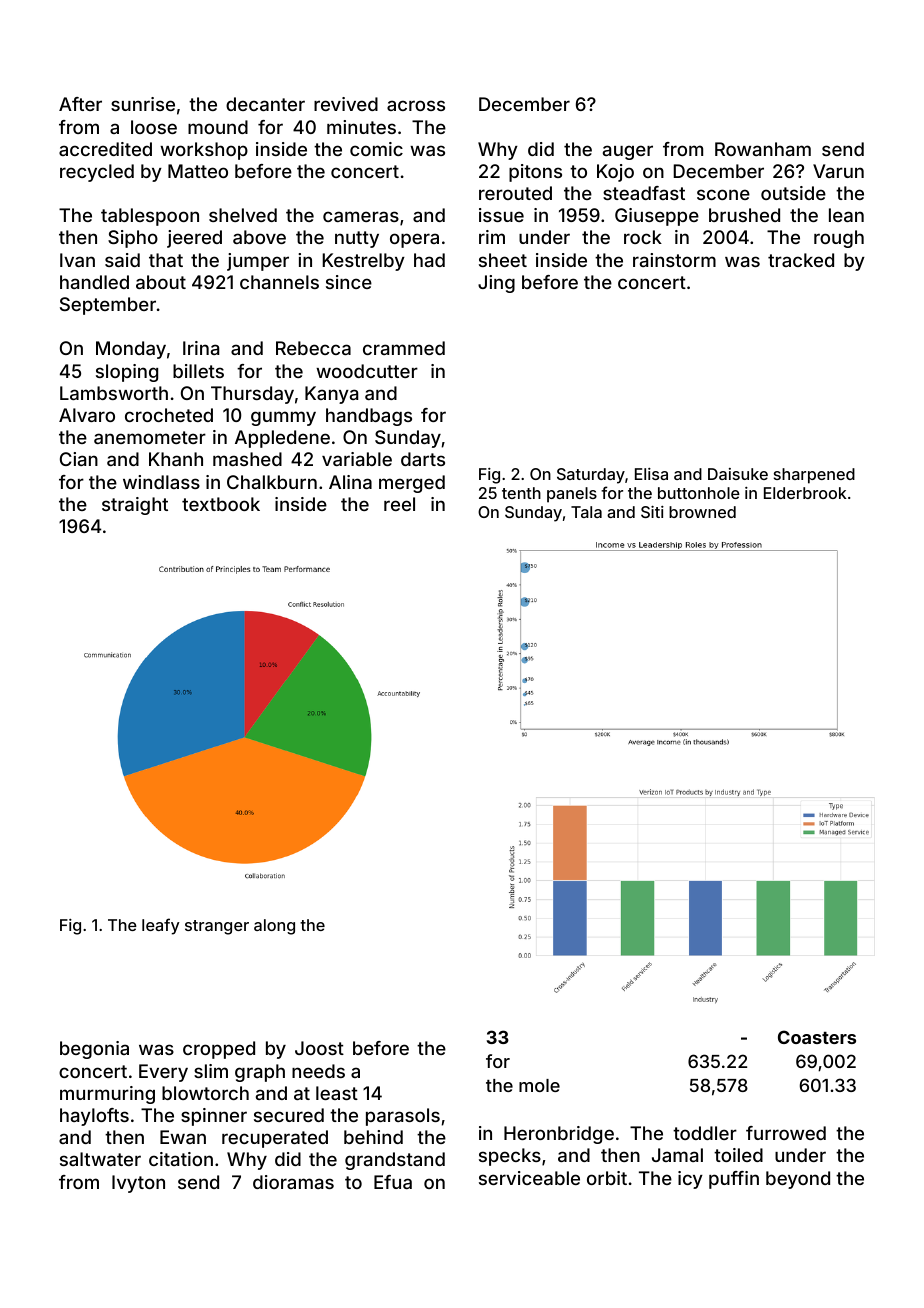 Image resolution: width=924 pixels, height=1308 pixels. Describe the element at coordinates (628, 152) in the screenshot. I see `auger` at that location.
